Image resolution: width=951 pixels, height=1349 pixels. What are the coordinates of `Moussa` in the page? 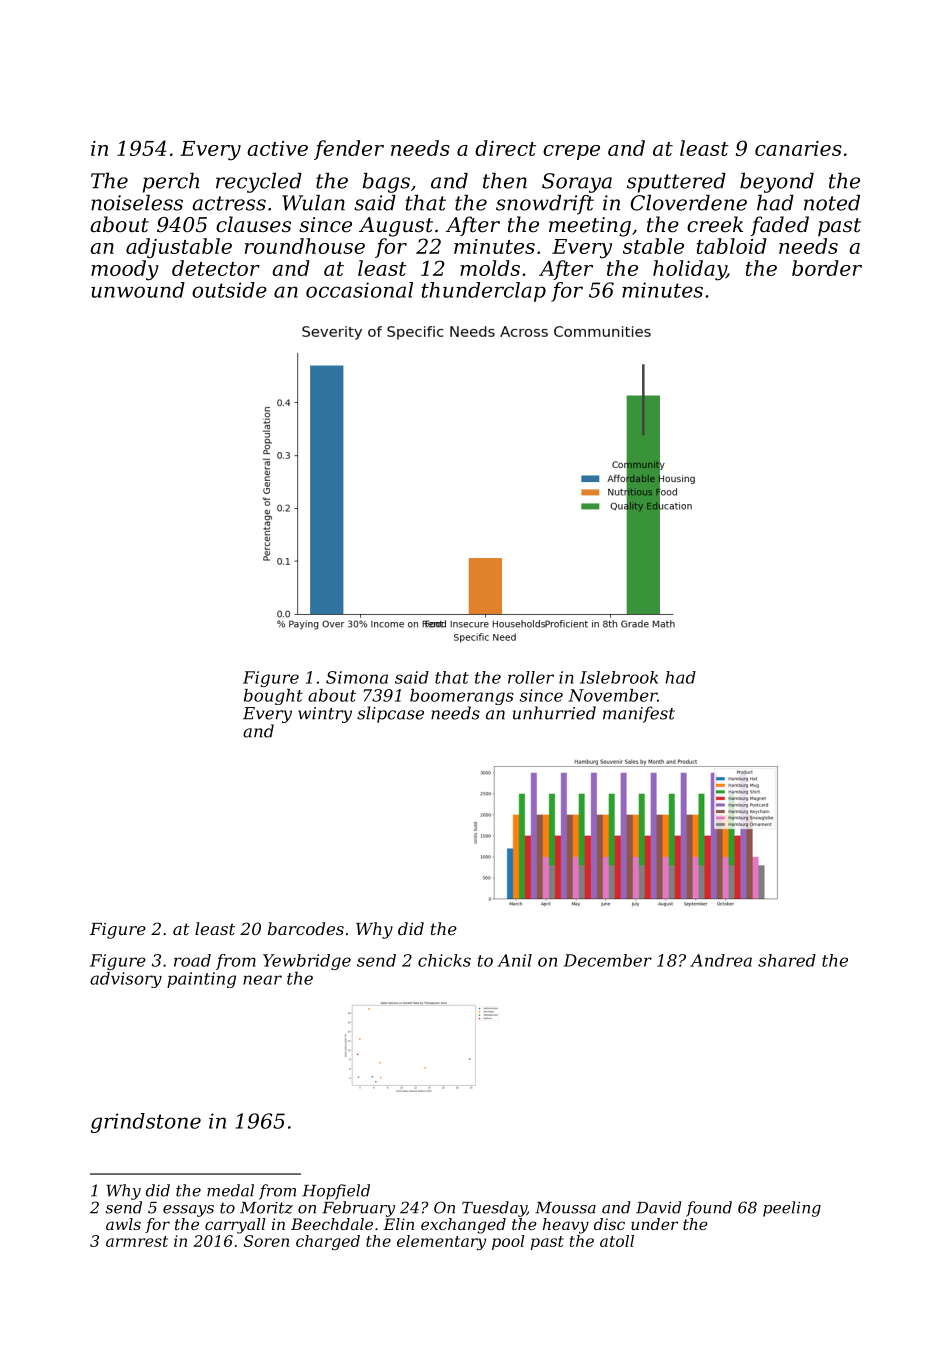 It's located at (565, 1208).
